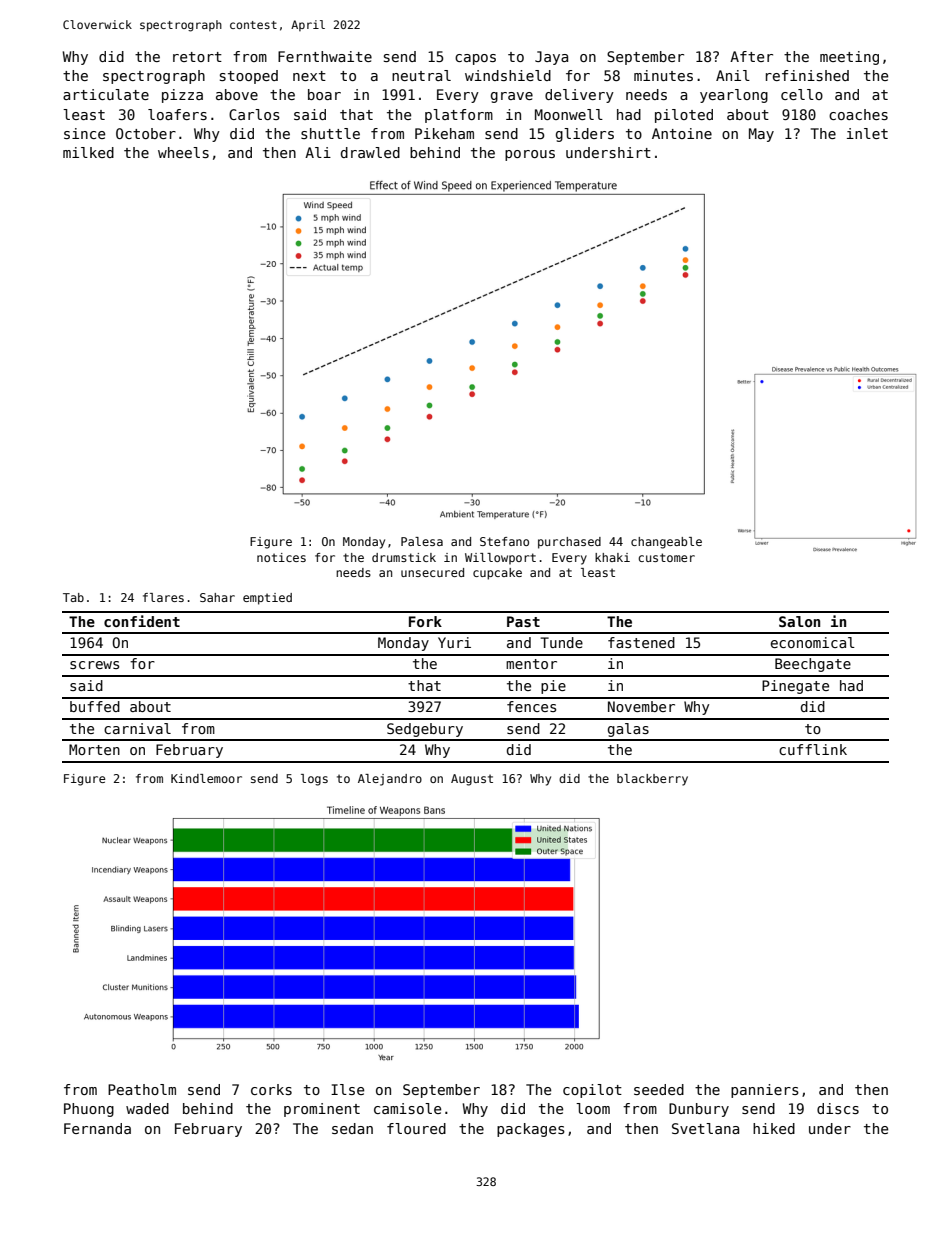 This screenshot has width=952, height=1233. Describe the element at coordinates (867, 133) in the screenshot. I see `inlet` at that location.
